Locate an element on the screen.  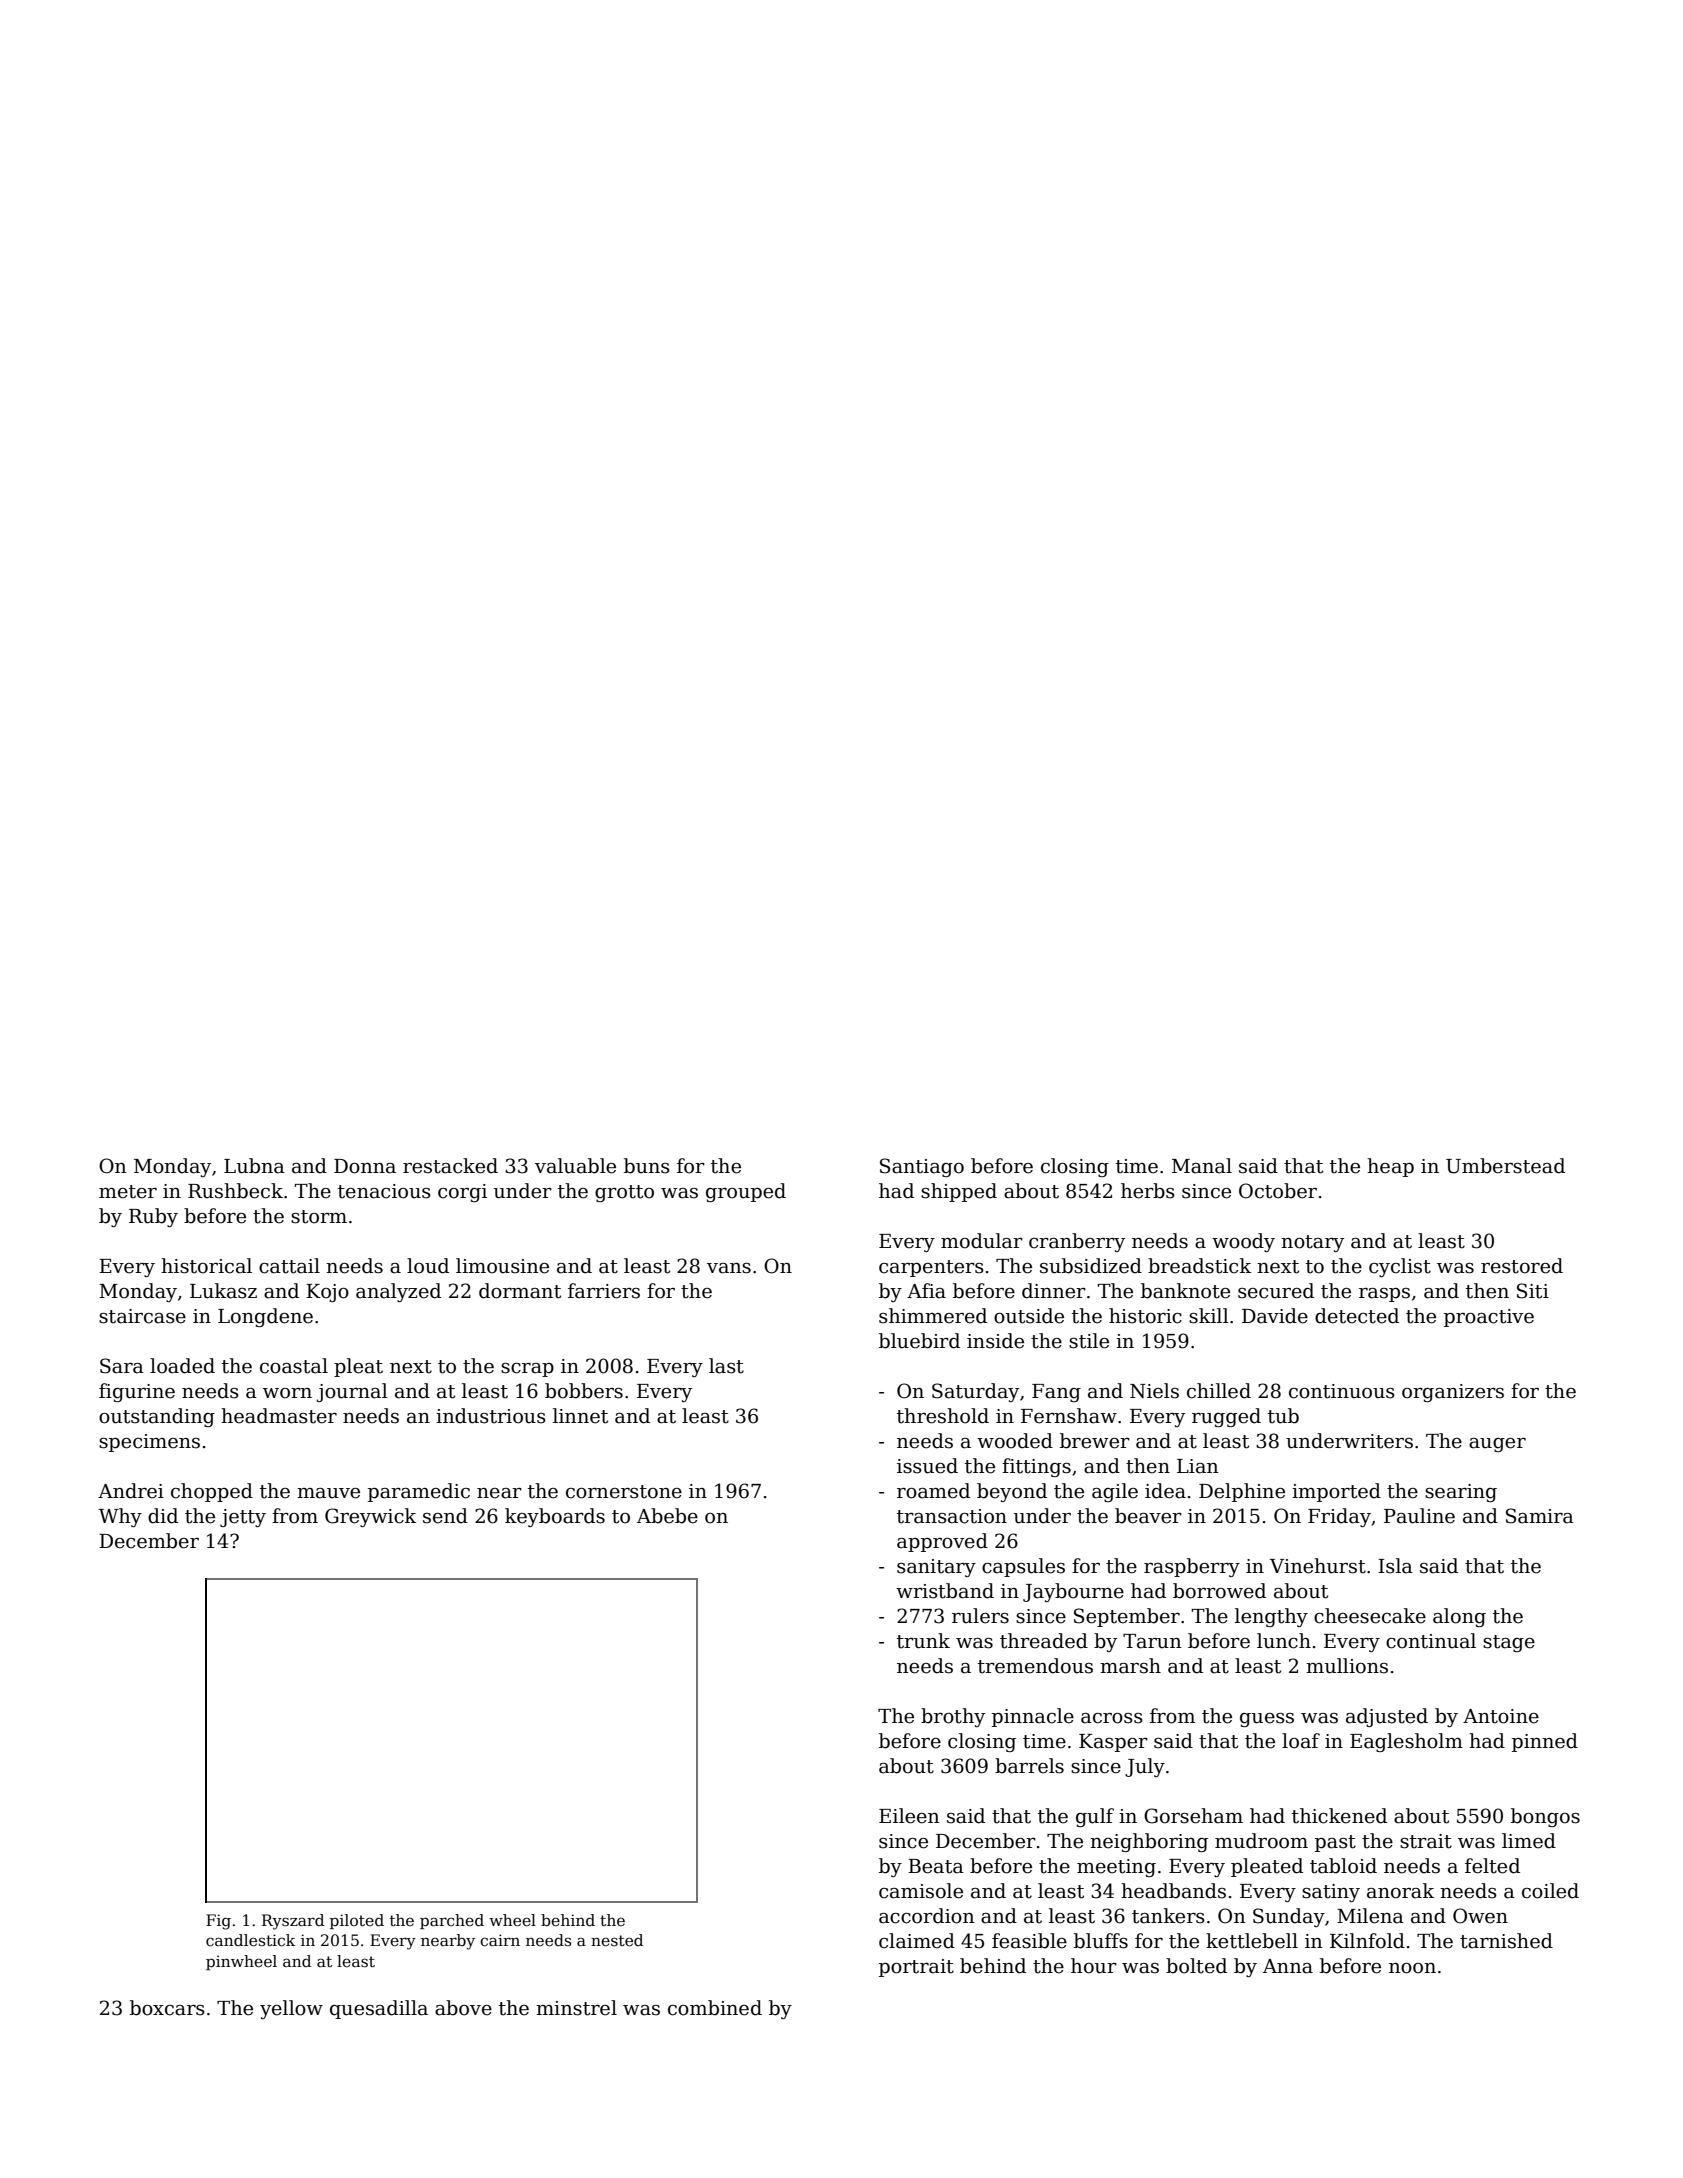
noon is located at coordinates (1412, 1968).
